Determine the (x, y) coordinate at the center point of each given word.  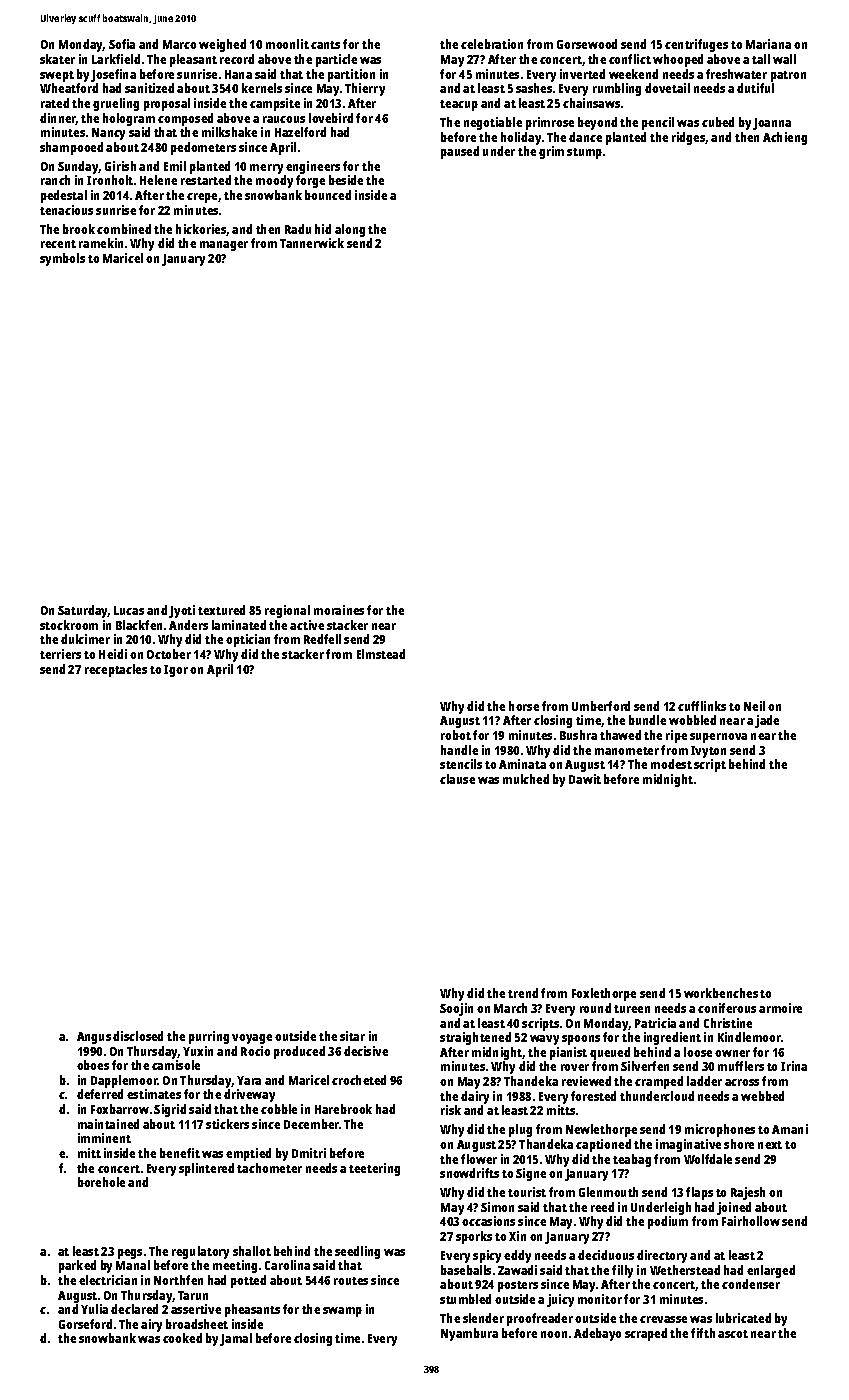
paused (460, 152)
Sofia (122, 44)
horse (524, 706)
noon (554, 1334)
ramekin (101, 243)
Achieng (785, 138)
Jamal (236, 1339)
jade (767, 721)
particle (336, 60)
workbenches (721, 993)
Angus (94, 1038)
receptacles (116, 670)
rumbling (617, 89)
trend (523, 993)
